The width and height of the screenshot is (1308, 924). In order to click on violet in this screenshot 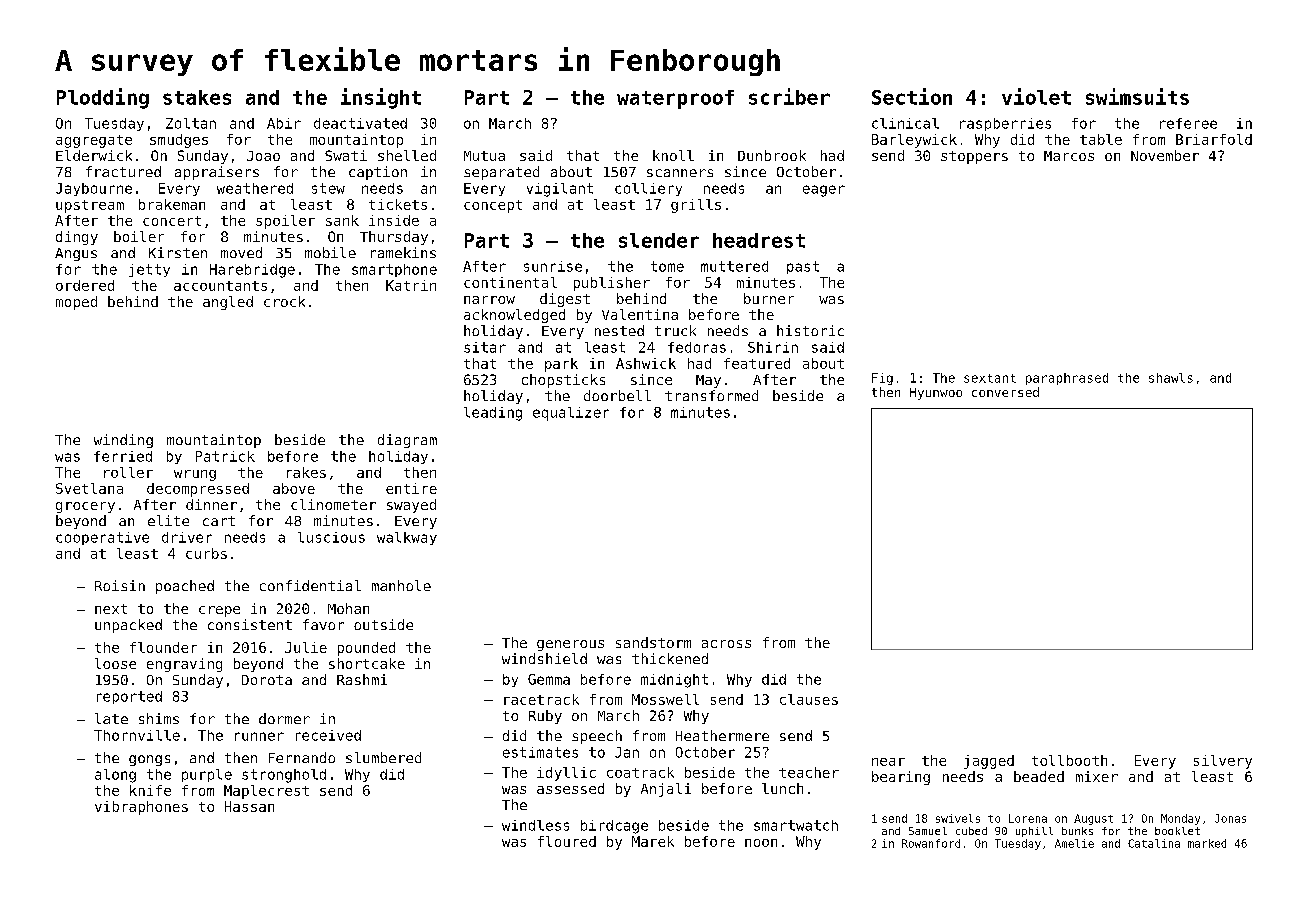, I will do `click(1036, 96)`.
